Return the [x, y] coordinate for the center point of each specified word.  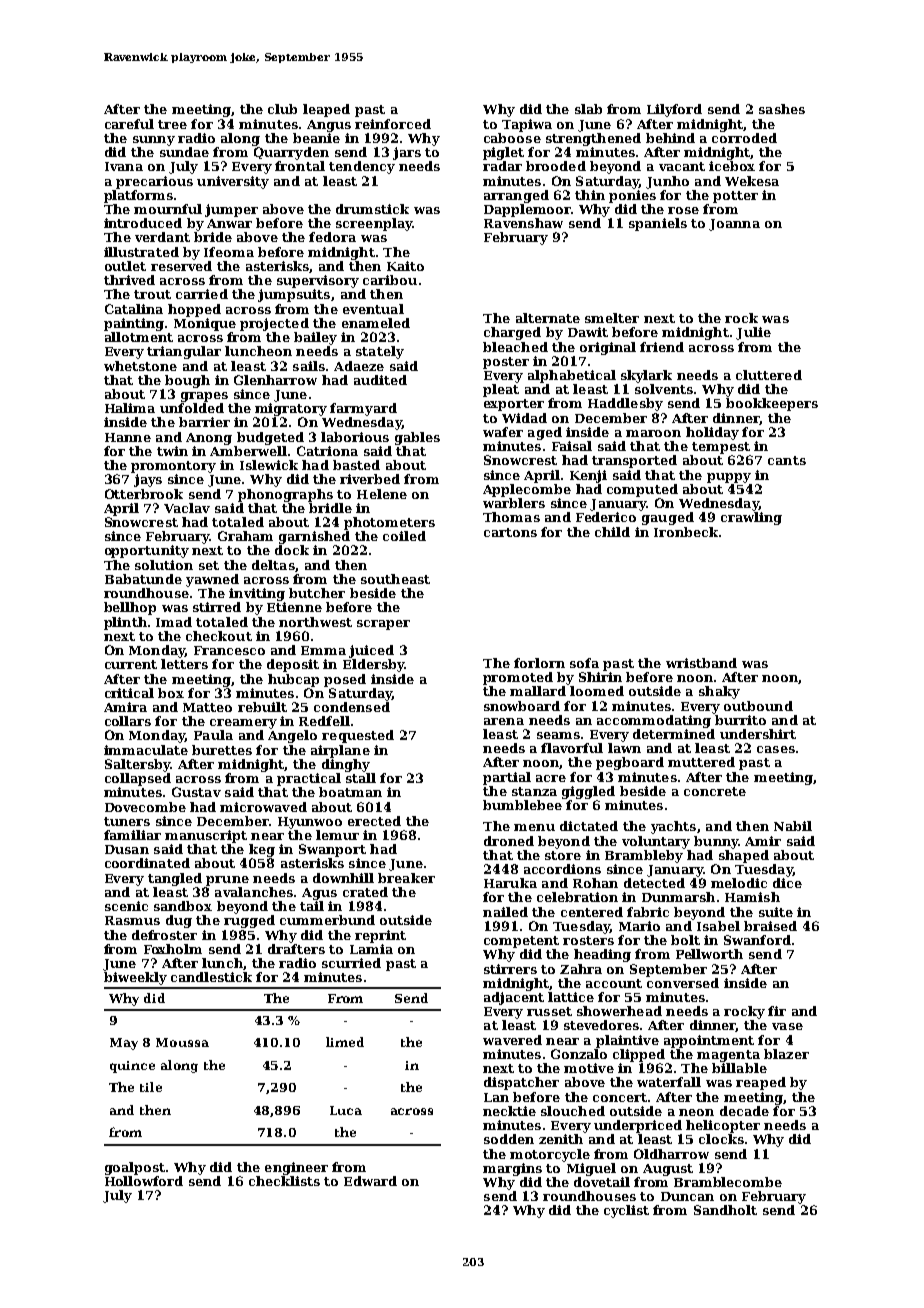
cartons [510, 532]
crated [365, 892]
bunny [716, 842]
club [282, 109]
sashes [782, 109]
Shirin [600, 677]
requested [358, 736]
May [124, 1044]
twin [172, 451]
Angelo [292, 736]
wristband [701, 663]
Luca [346, 1110]
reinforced [393, 124]
